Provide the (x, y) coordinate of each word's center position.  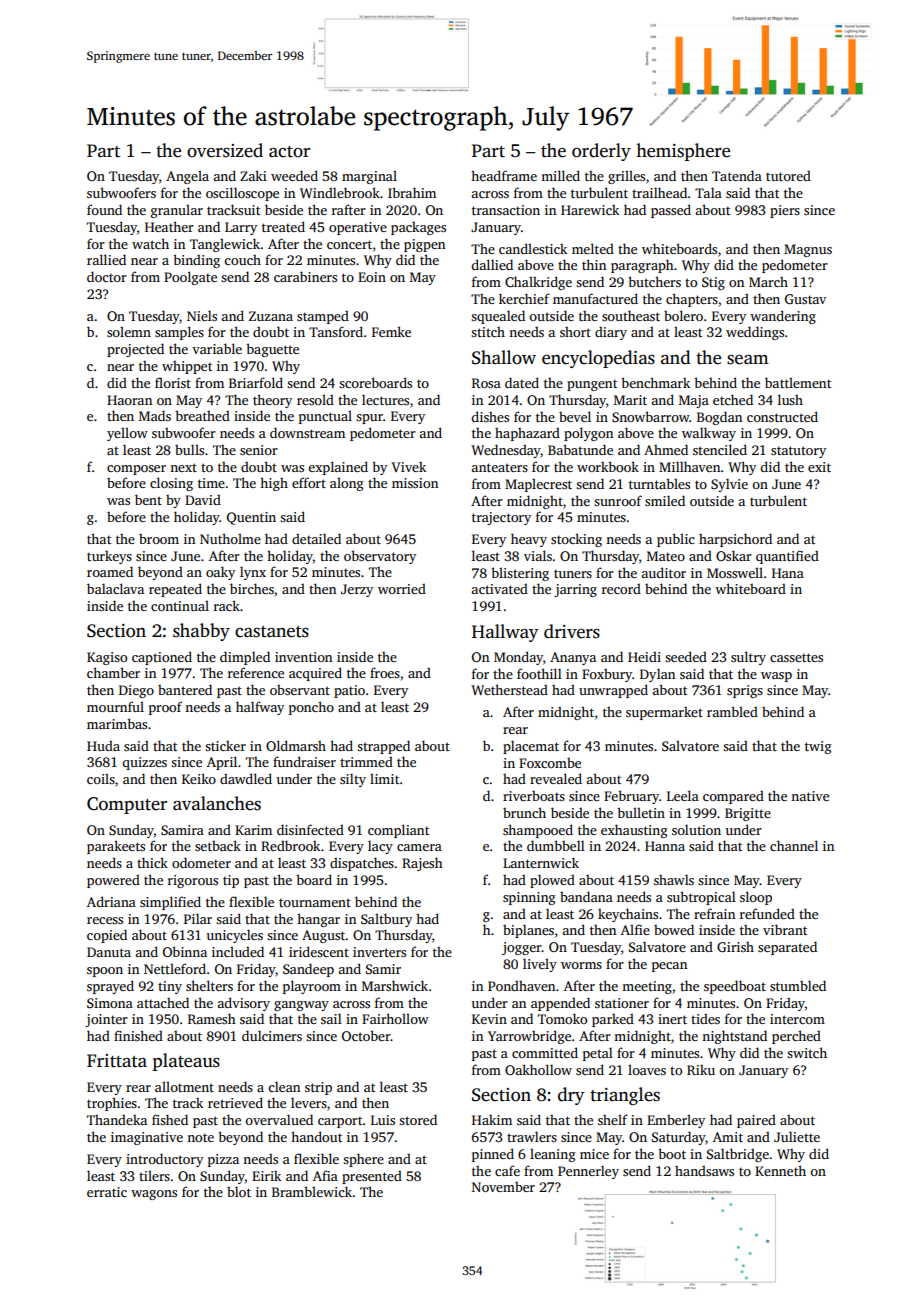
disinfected (310, 829)
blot (239, 1191)
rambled (732, 711)
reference (256, 672)
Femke (391, 331)
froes (385, 672)
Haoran (129, 400)
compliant (398, 831)
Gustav (805, 299)
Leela (683, 795)
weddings (755, 333)
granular (177, 211)
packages (418, 228)
